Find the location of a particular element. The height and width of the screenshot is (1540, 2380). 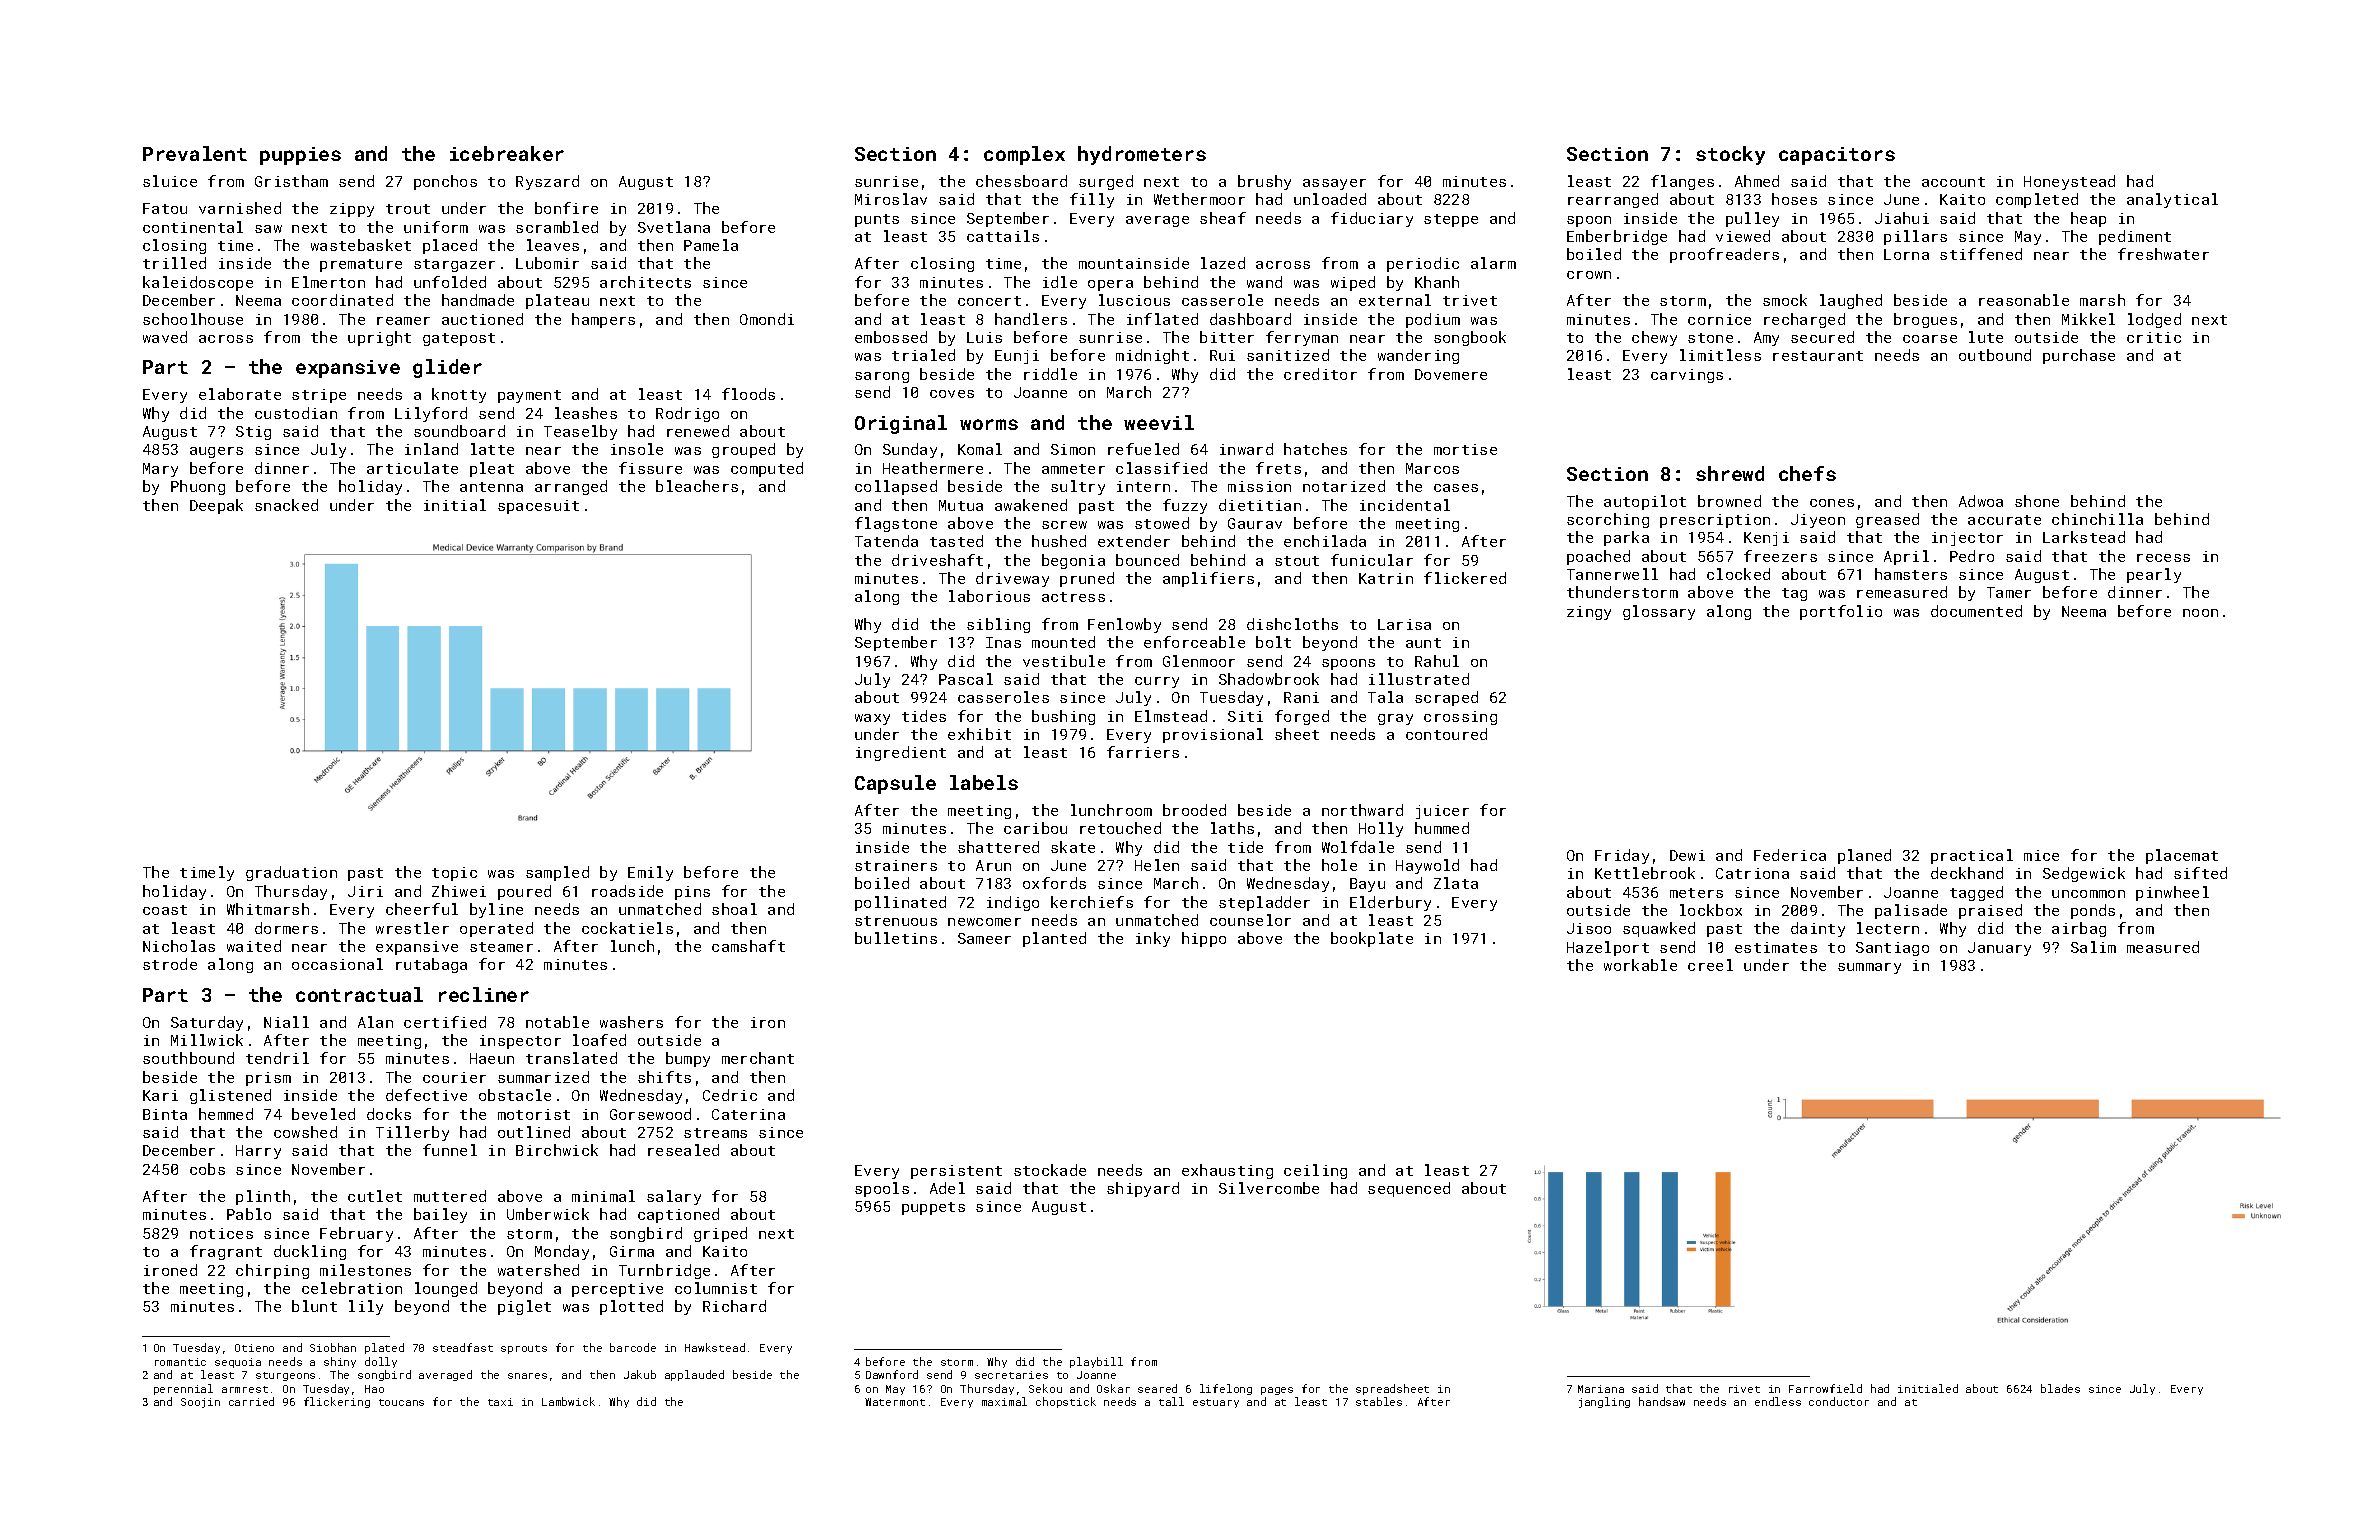

conductor is located at coordinates (1839, 1401).
